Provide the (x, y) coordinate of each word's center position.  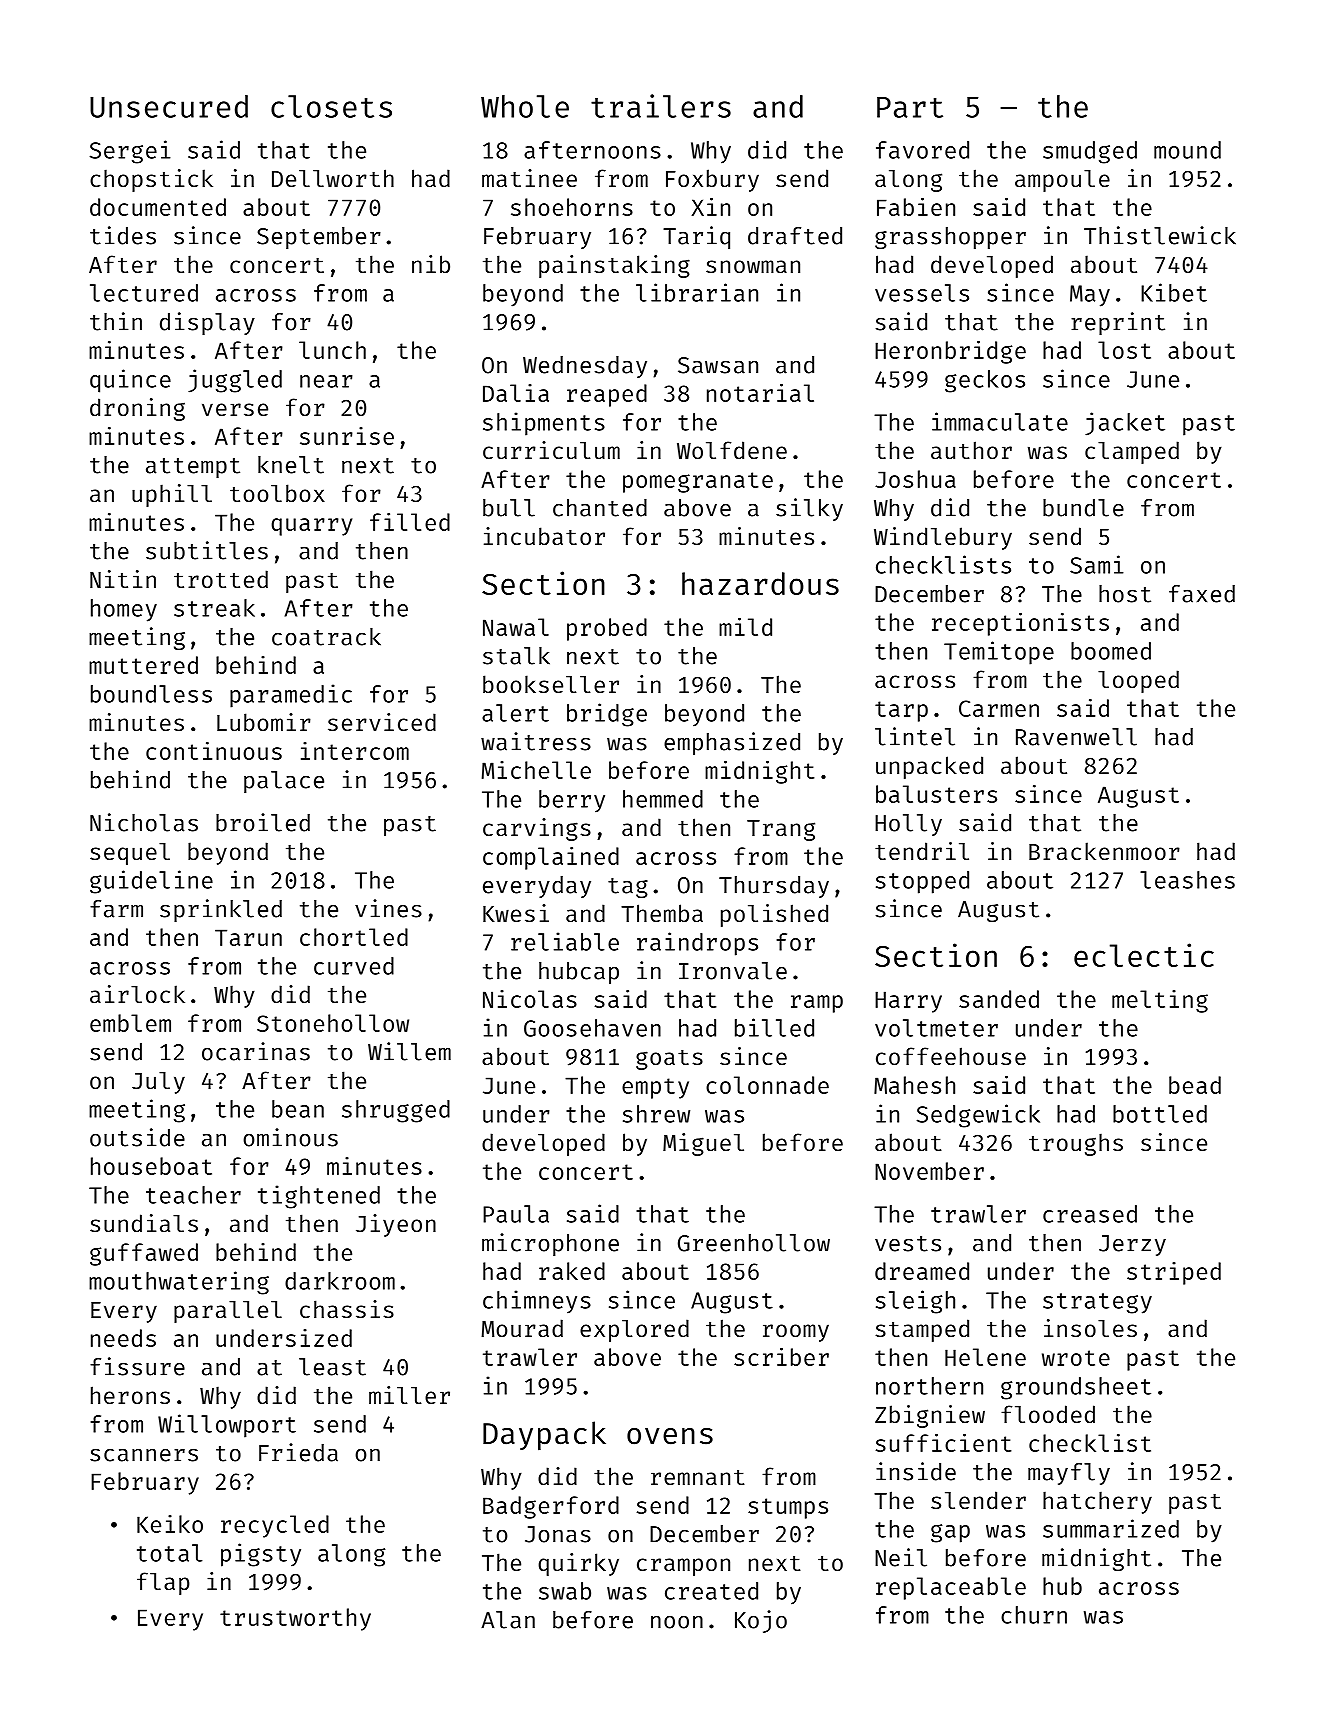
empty (655, 1088)
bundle (1083, 508)
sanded (999, 999)
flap (163, 1583)
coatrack (326, 637)
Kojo (761, 1621)
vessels (922, 293)
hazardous (760, 583)
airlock (137, 994)
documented (158, 207)
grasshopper (950, 238)
